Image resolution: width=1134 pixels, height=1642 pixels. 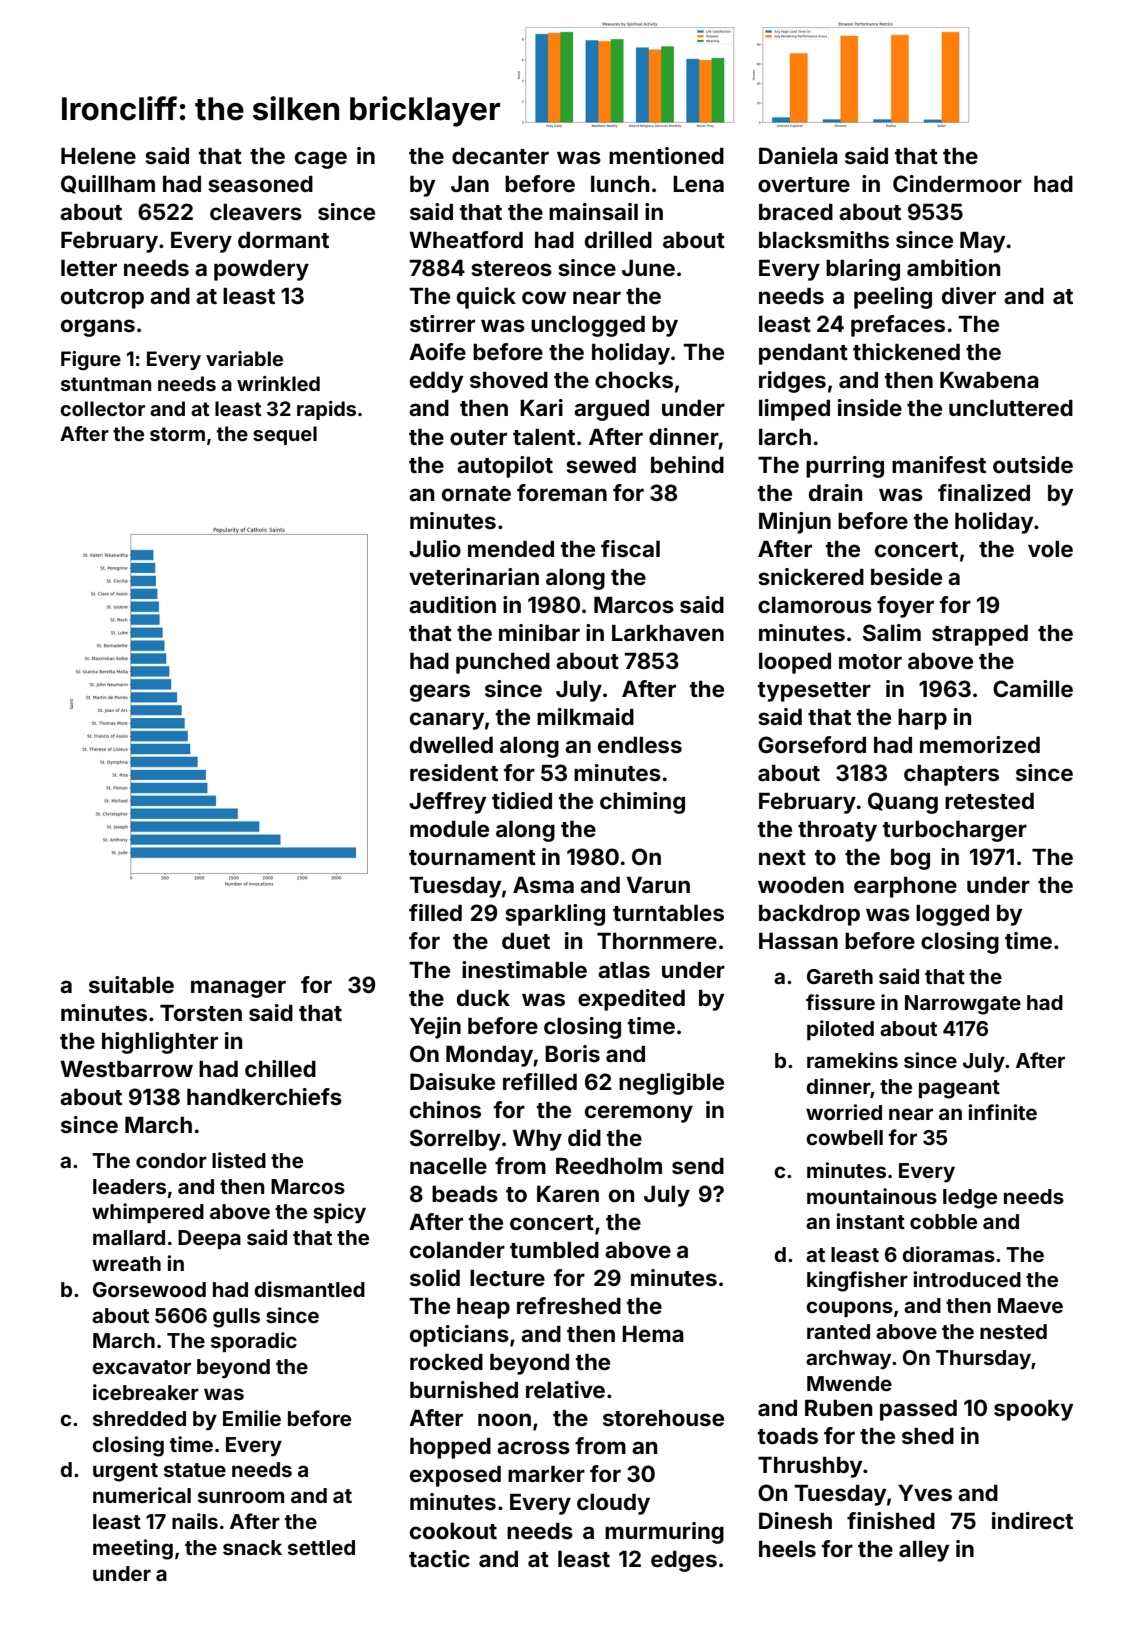 I want to click on Narrowgate, so click(x=963, y=1005).
